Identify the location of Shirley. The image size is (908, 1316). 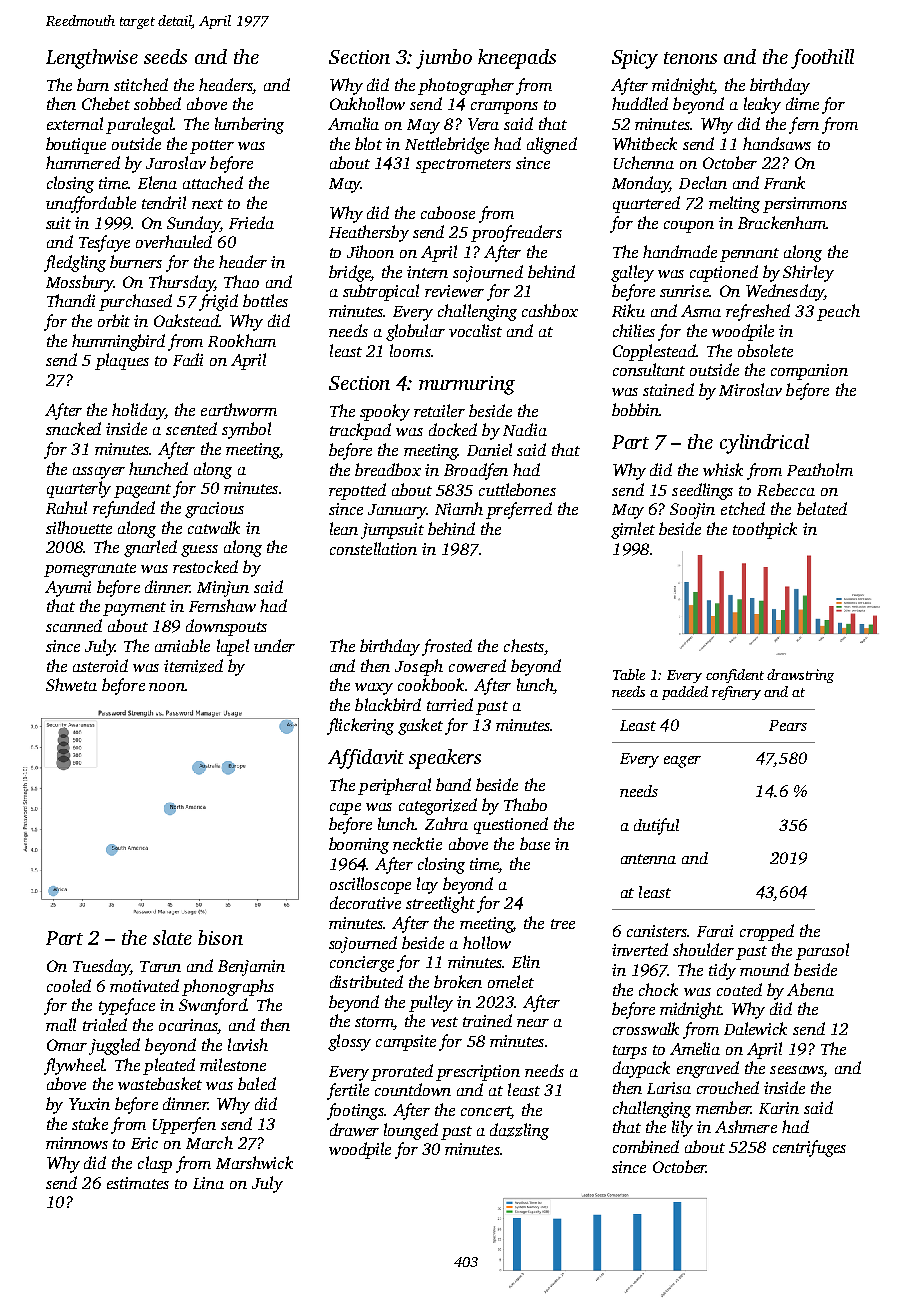
(808, 273).
